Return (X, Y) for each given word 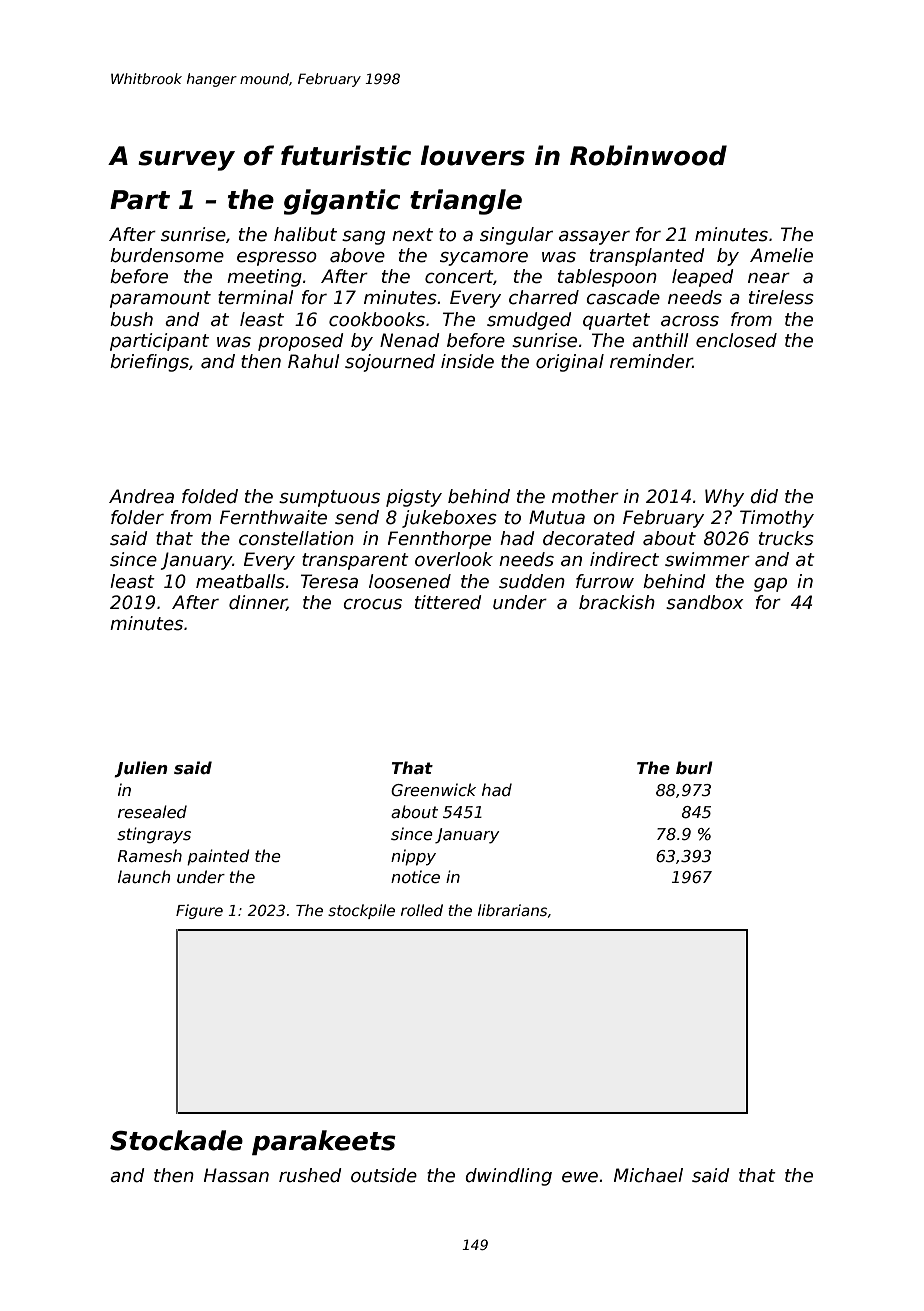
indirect (624, 559)
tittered (448, 602)
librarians (512, 910)
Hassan (236, 1175)
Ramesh (150, 856)
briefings (149, 363)
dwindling (508, 1177)
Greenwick (433, 790)
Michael (648, 1175)
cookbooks (377, 319)
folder (137, 517)
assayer (594, 238)
